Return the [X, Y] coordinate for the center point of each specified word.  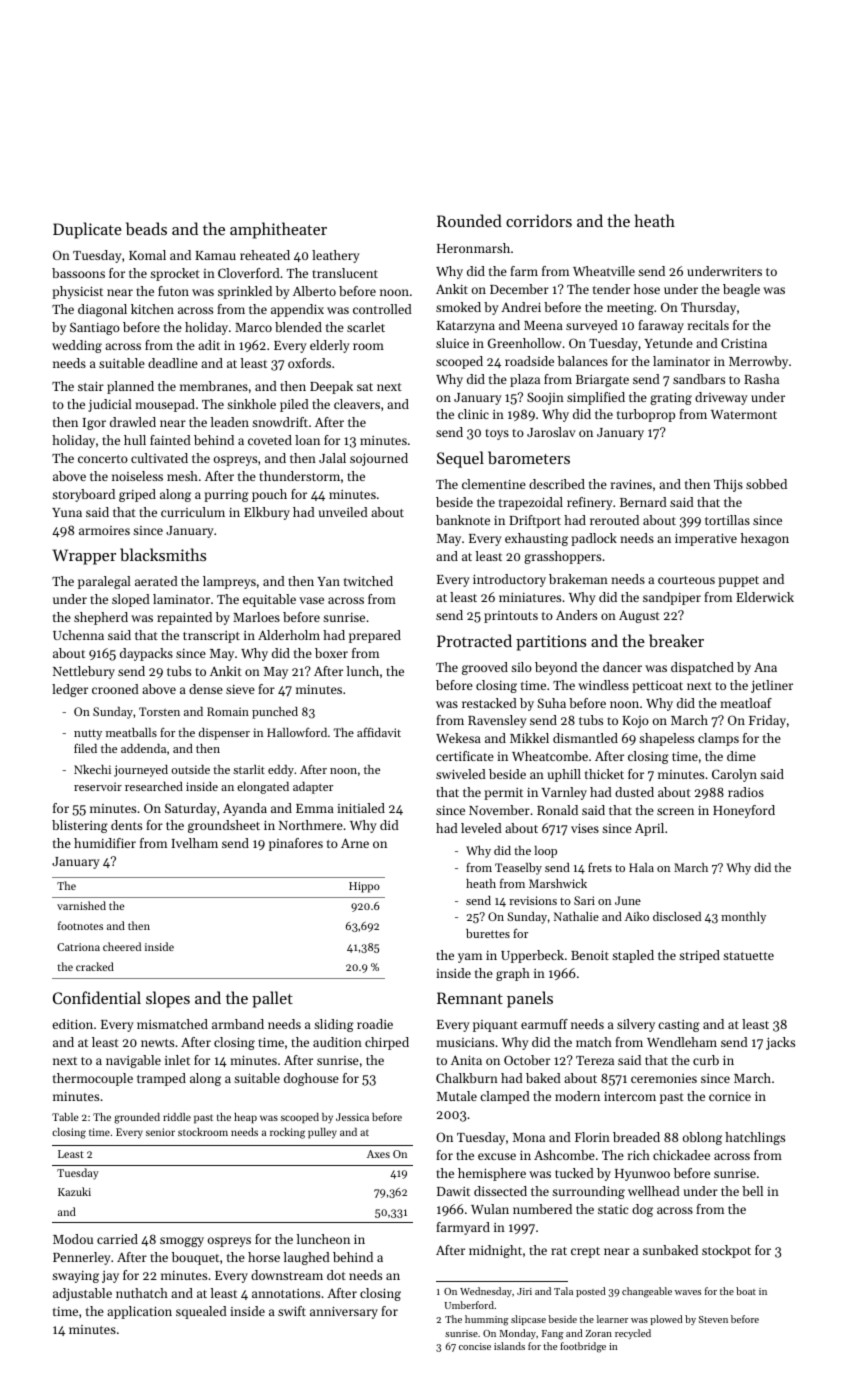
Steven [713, 1319]
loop [545, 852]
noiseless [137, 476]
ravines [631, 484]
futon [173, 291]
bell [752, 1191]
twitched [368, 581]
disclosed [677, 916]
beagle [741, 290]
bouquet [195, 1258]
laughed [307, 1258]
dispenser [224, 734]
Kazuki [74, 1191]
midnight [495, 1251]
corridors [539, 220]
